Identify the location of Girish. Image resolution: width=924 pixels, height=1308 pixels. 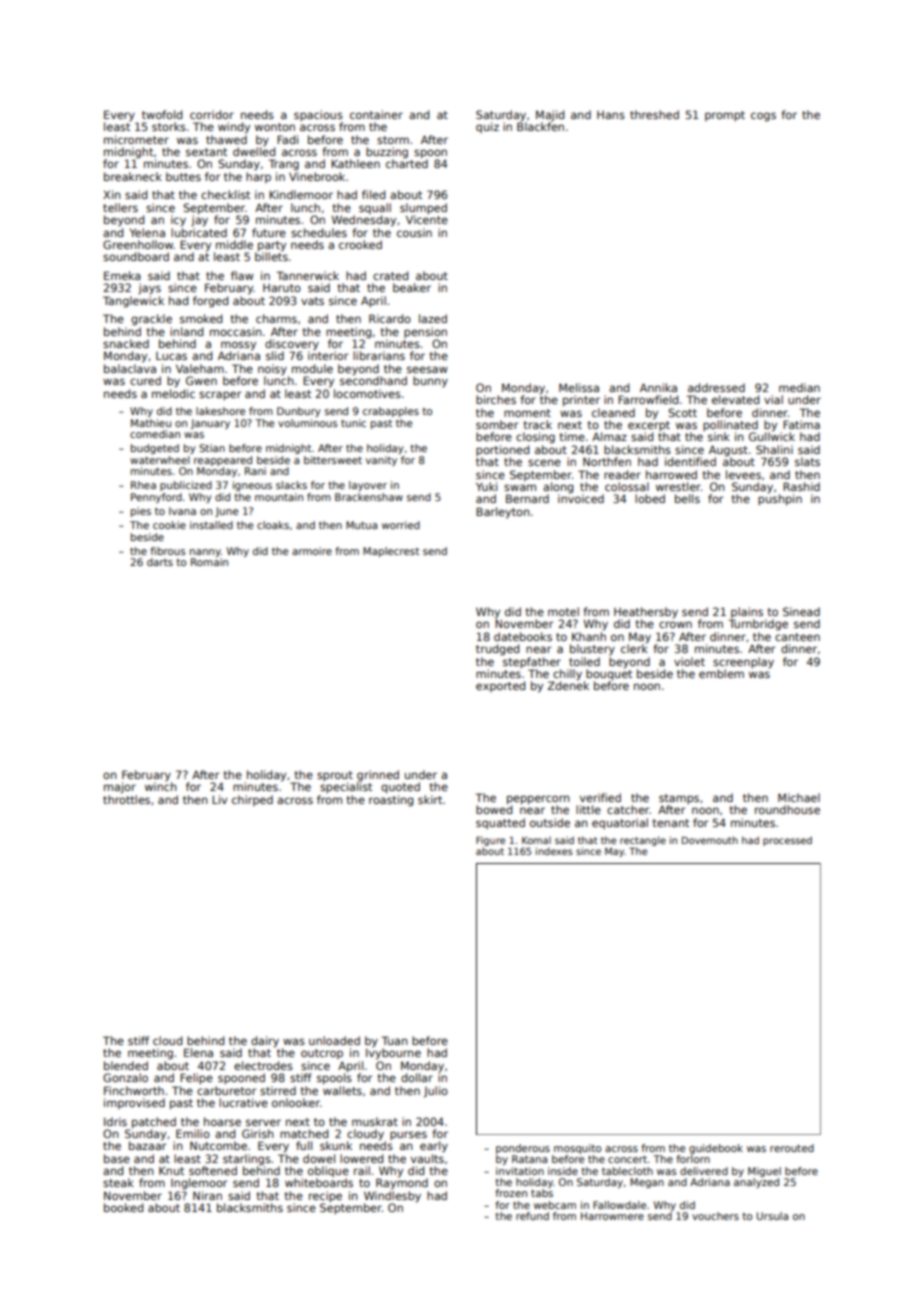
(258, 1133).
